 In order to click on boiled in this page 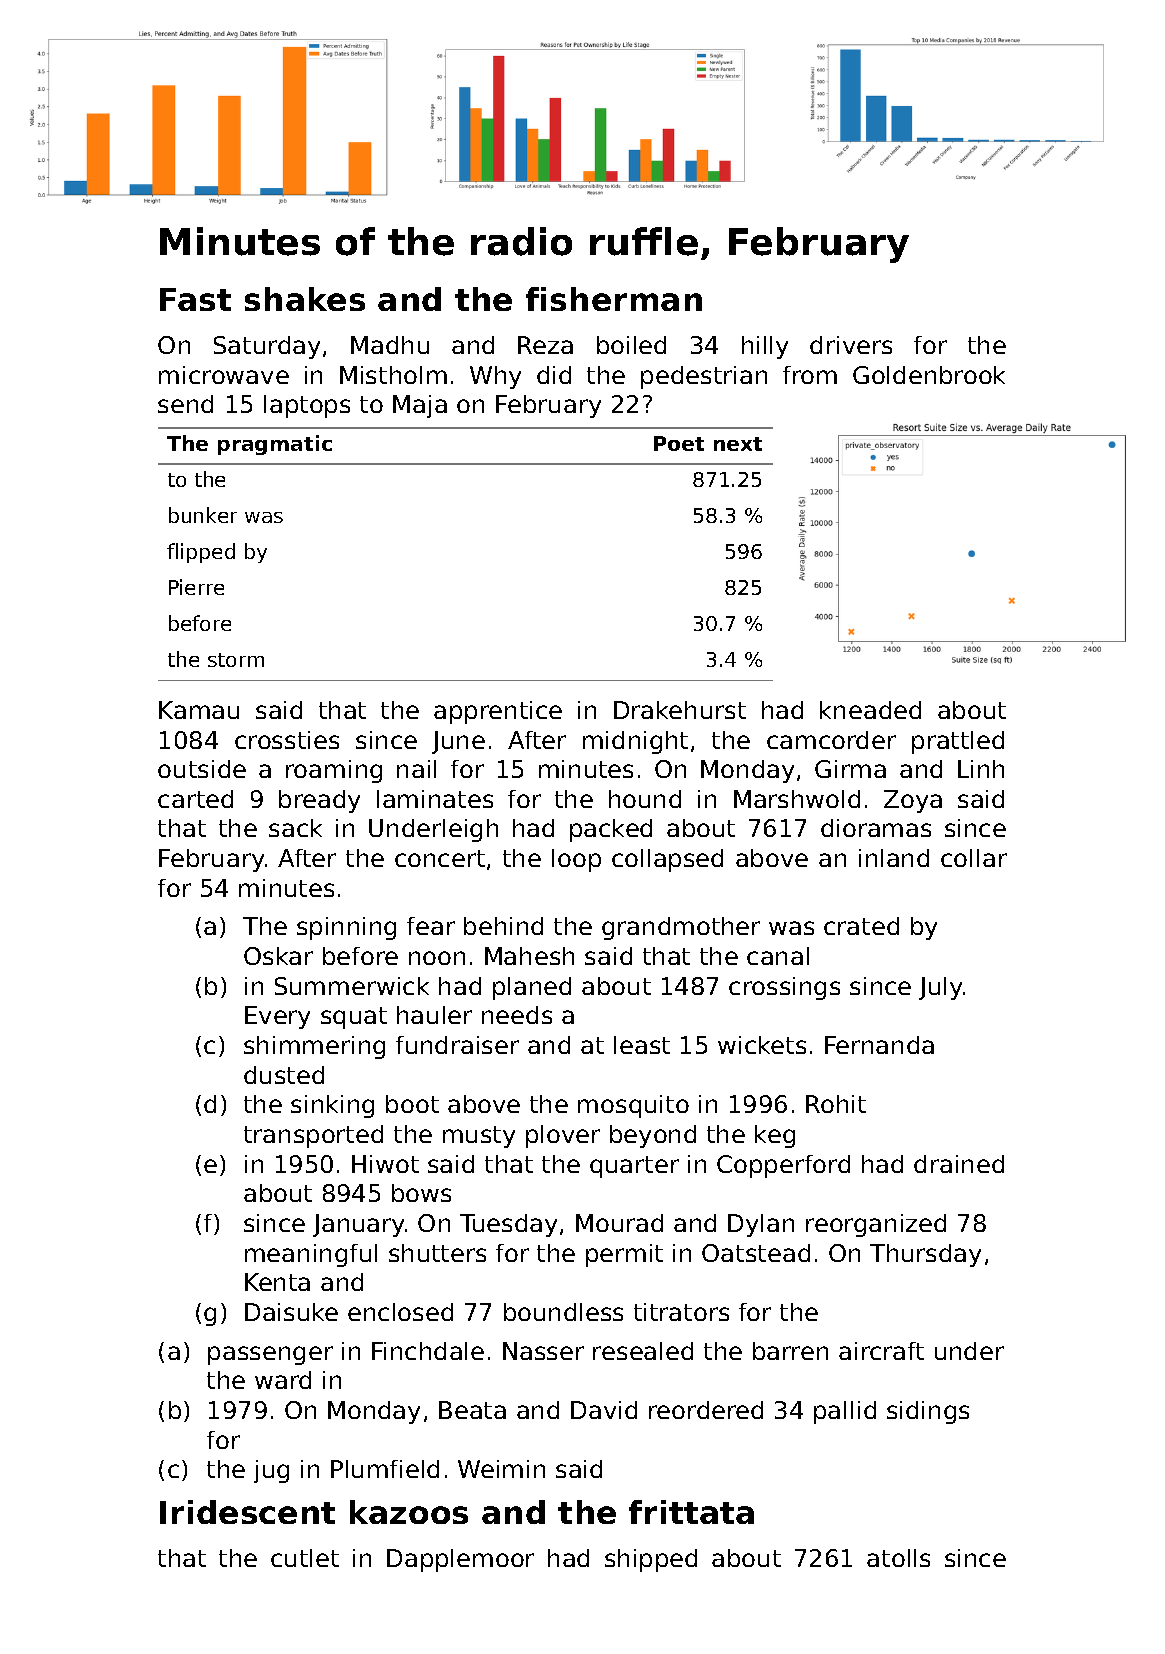, I will do `click(631, 345)`.
